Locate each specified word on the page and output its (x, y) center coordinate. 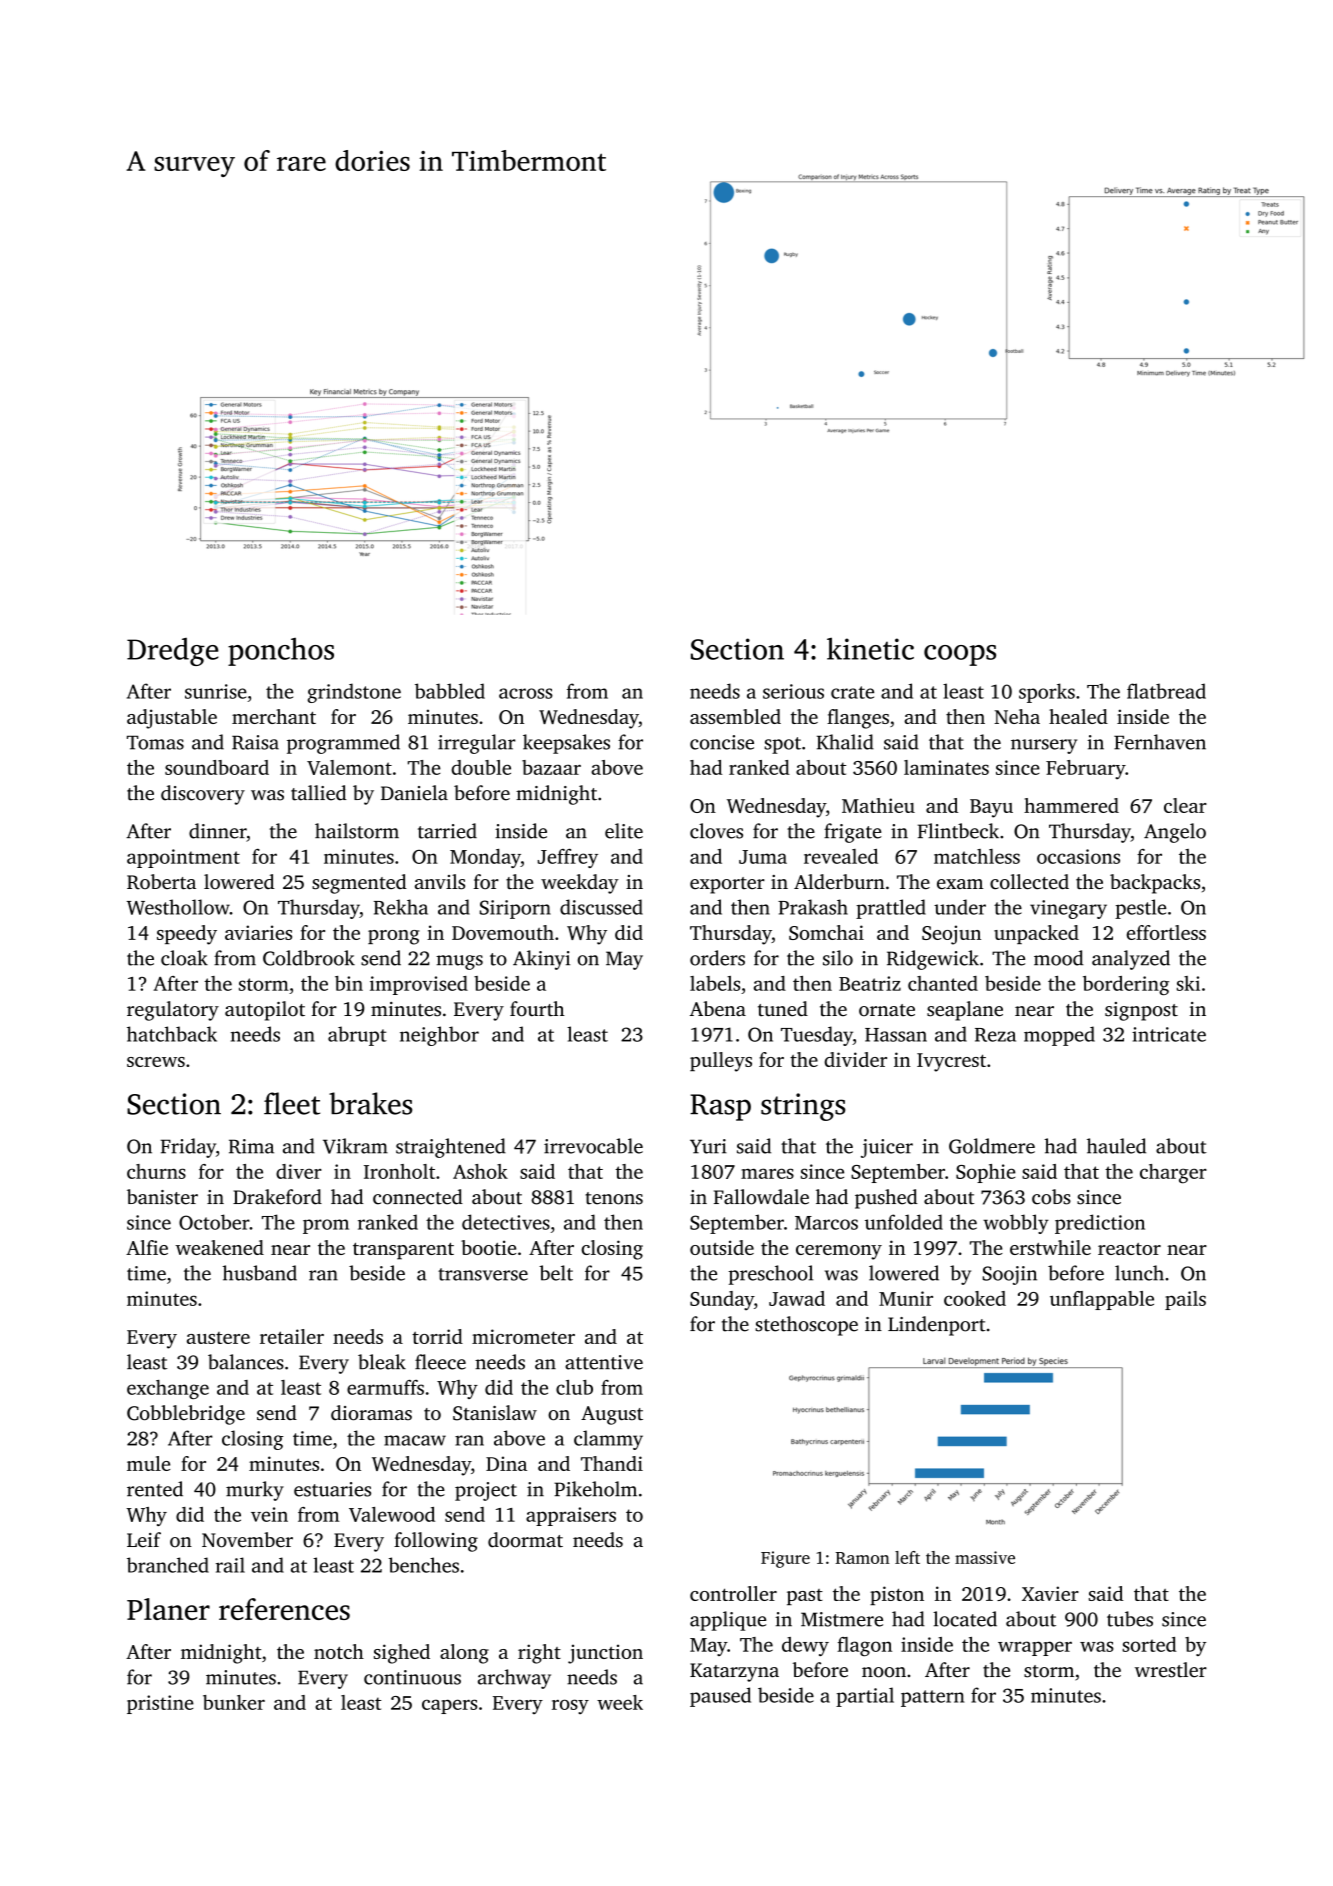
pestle (1140, 909)
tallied (319, 793)
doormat (525, 1540)
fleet (292, 1103)
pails (1185, 1300)
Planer (168, 1609)
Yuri (708, 1146)
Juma (763, 857)
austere (218, 1338)
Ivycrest (951, 1062)
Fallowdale (761, 1197)
